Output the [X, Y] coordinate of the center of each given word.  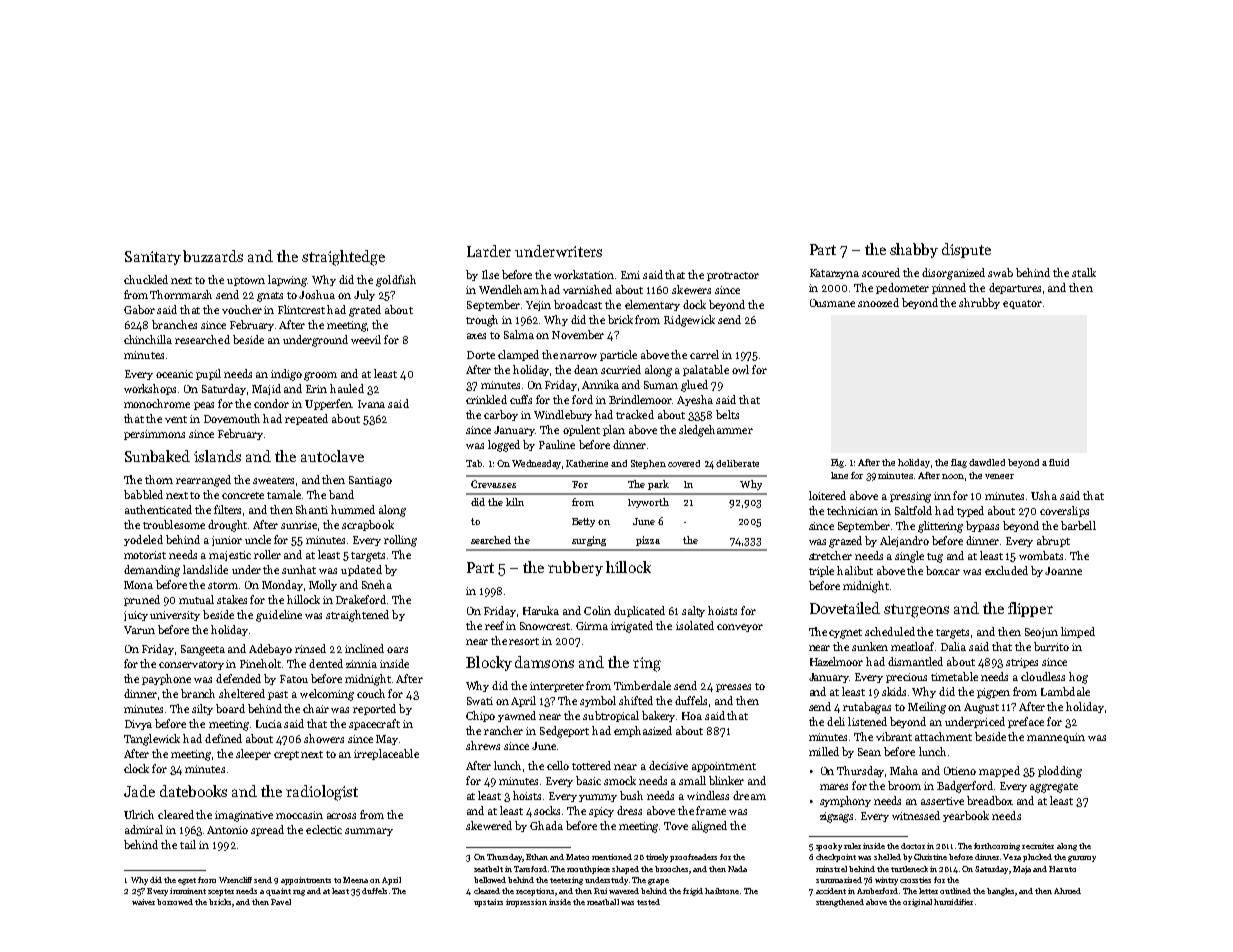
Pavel [281, 902]
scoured [881, 272]
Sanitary [153, 258]
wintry [886, 881]
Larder [489, 251]
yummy [598, 798]
